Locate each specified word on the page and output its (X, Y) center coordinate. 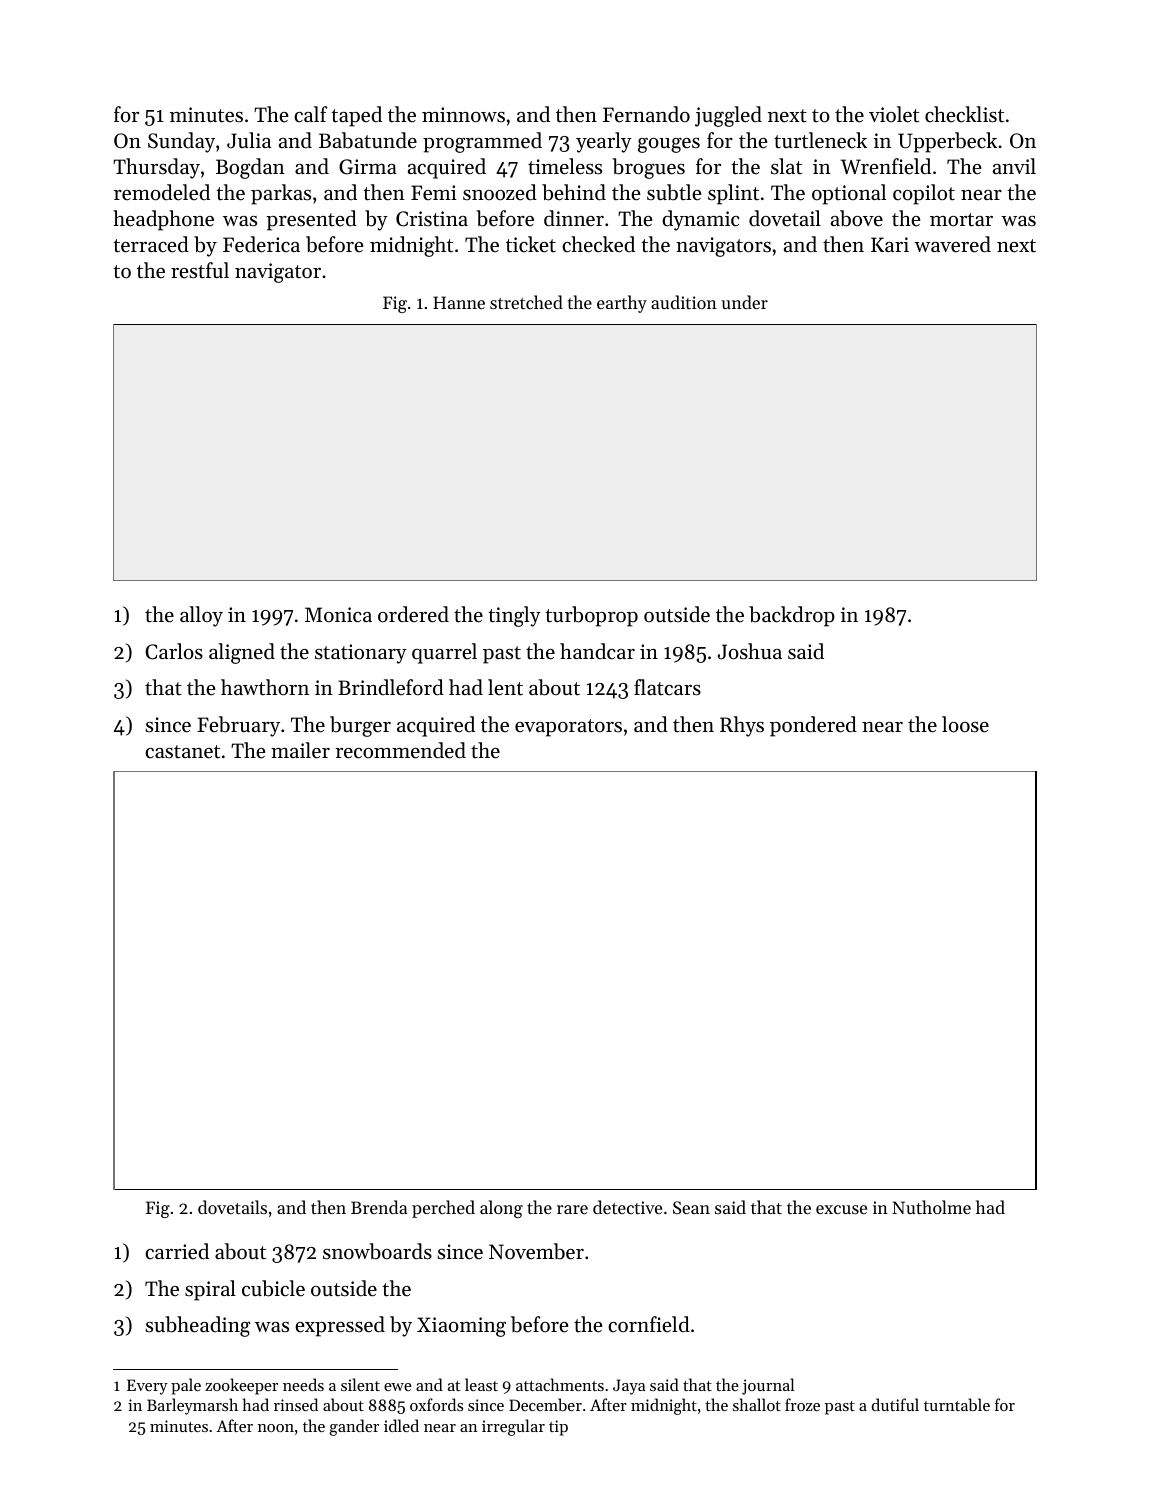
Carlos (174, 651)
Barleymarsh (192, 1406)
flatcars (667, 687)
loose (965, 724)
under (744, 302)
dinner (574, 218)
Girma (368, 167)
